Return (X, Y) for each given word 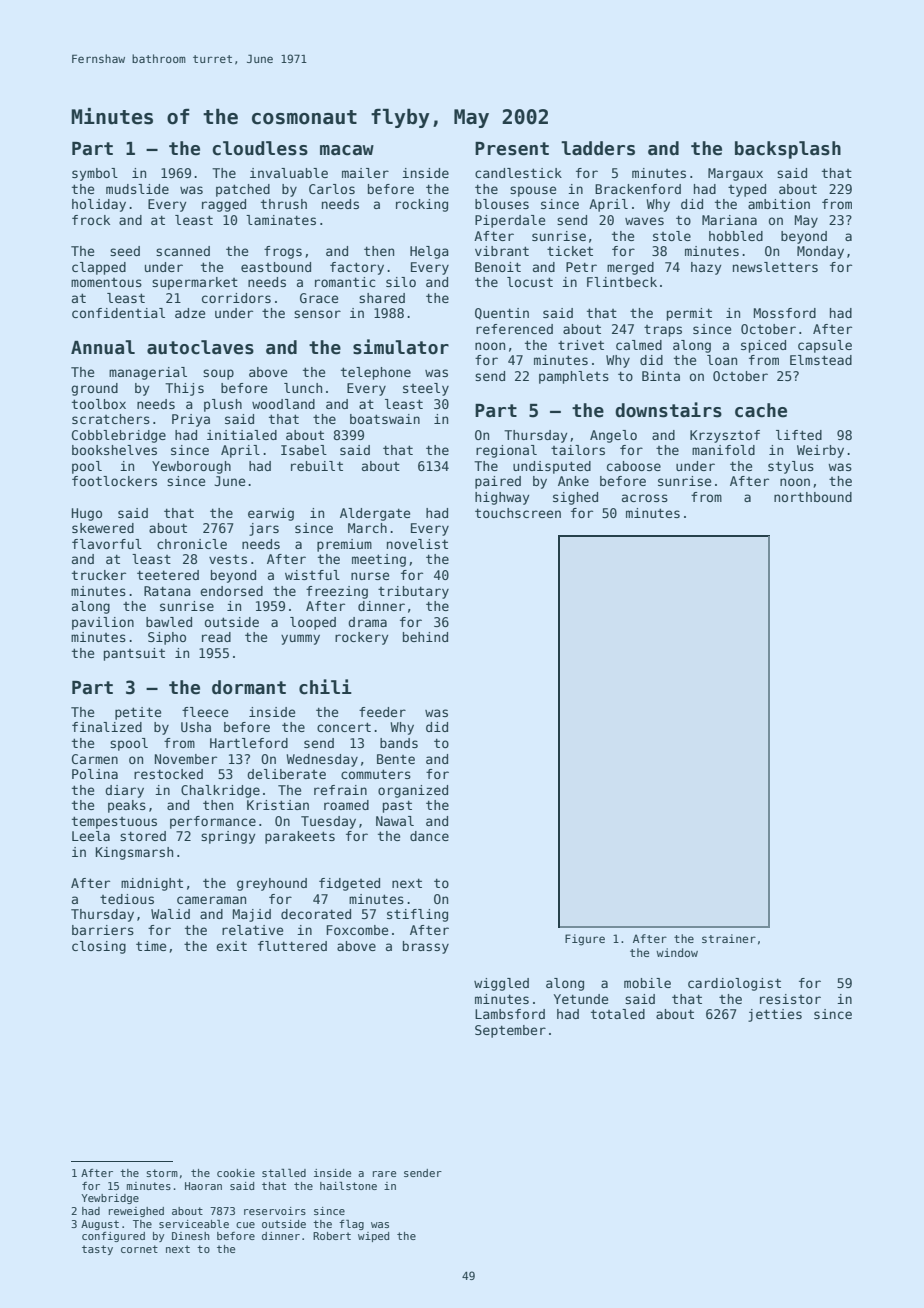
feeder (382, 712)
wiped (373, 1237)
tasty (97, 1250)
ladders (598, 148)
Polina (95, 774)
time (151, 946)
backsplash (788, 150)
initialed (242, 435)
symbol (95, 174)
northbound (813, 497)
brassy (426, 947)
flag (351, 1225)
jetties (775, 1015)
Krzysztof (725, 436)
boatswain (385, 419)
